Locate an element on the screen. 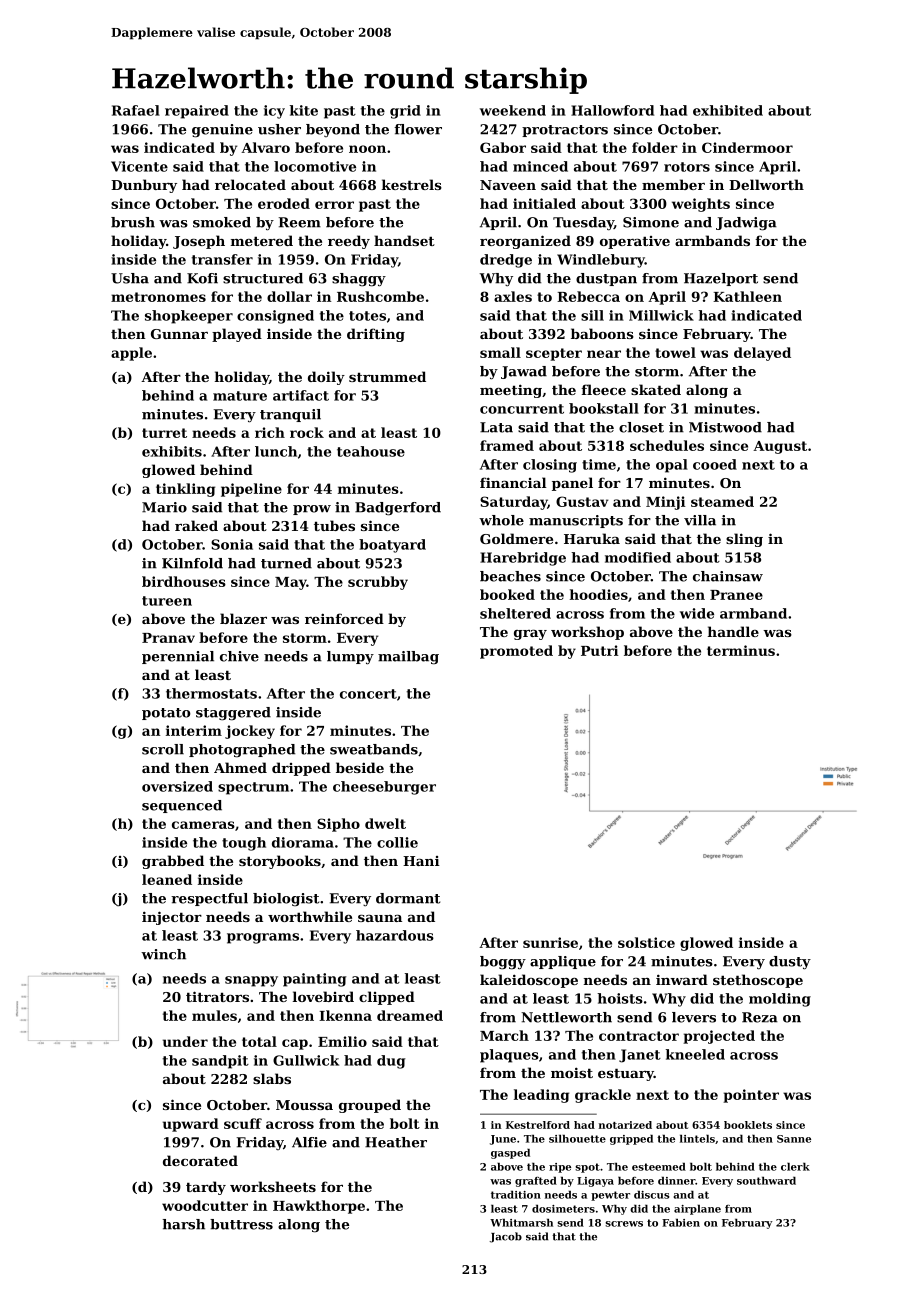 The image size is (924, 1308). Rafael is located at coordinates (136, 110).
